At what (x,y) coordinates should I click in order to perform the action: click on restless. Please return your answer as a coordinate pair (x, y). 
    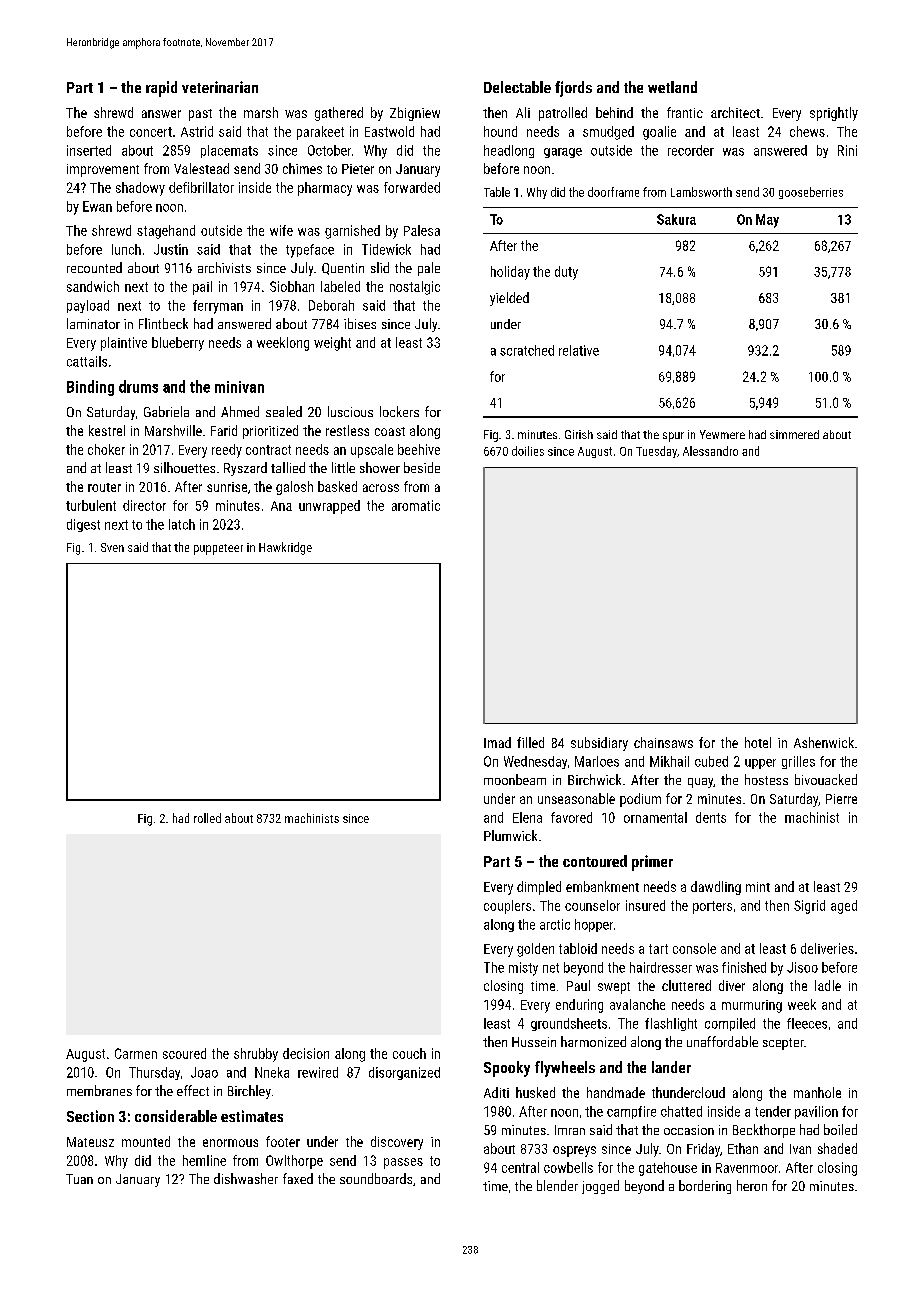
    Looking at the image, I should click on (347, 430).
